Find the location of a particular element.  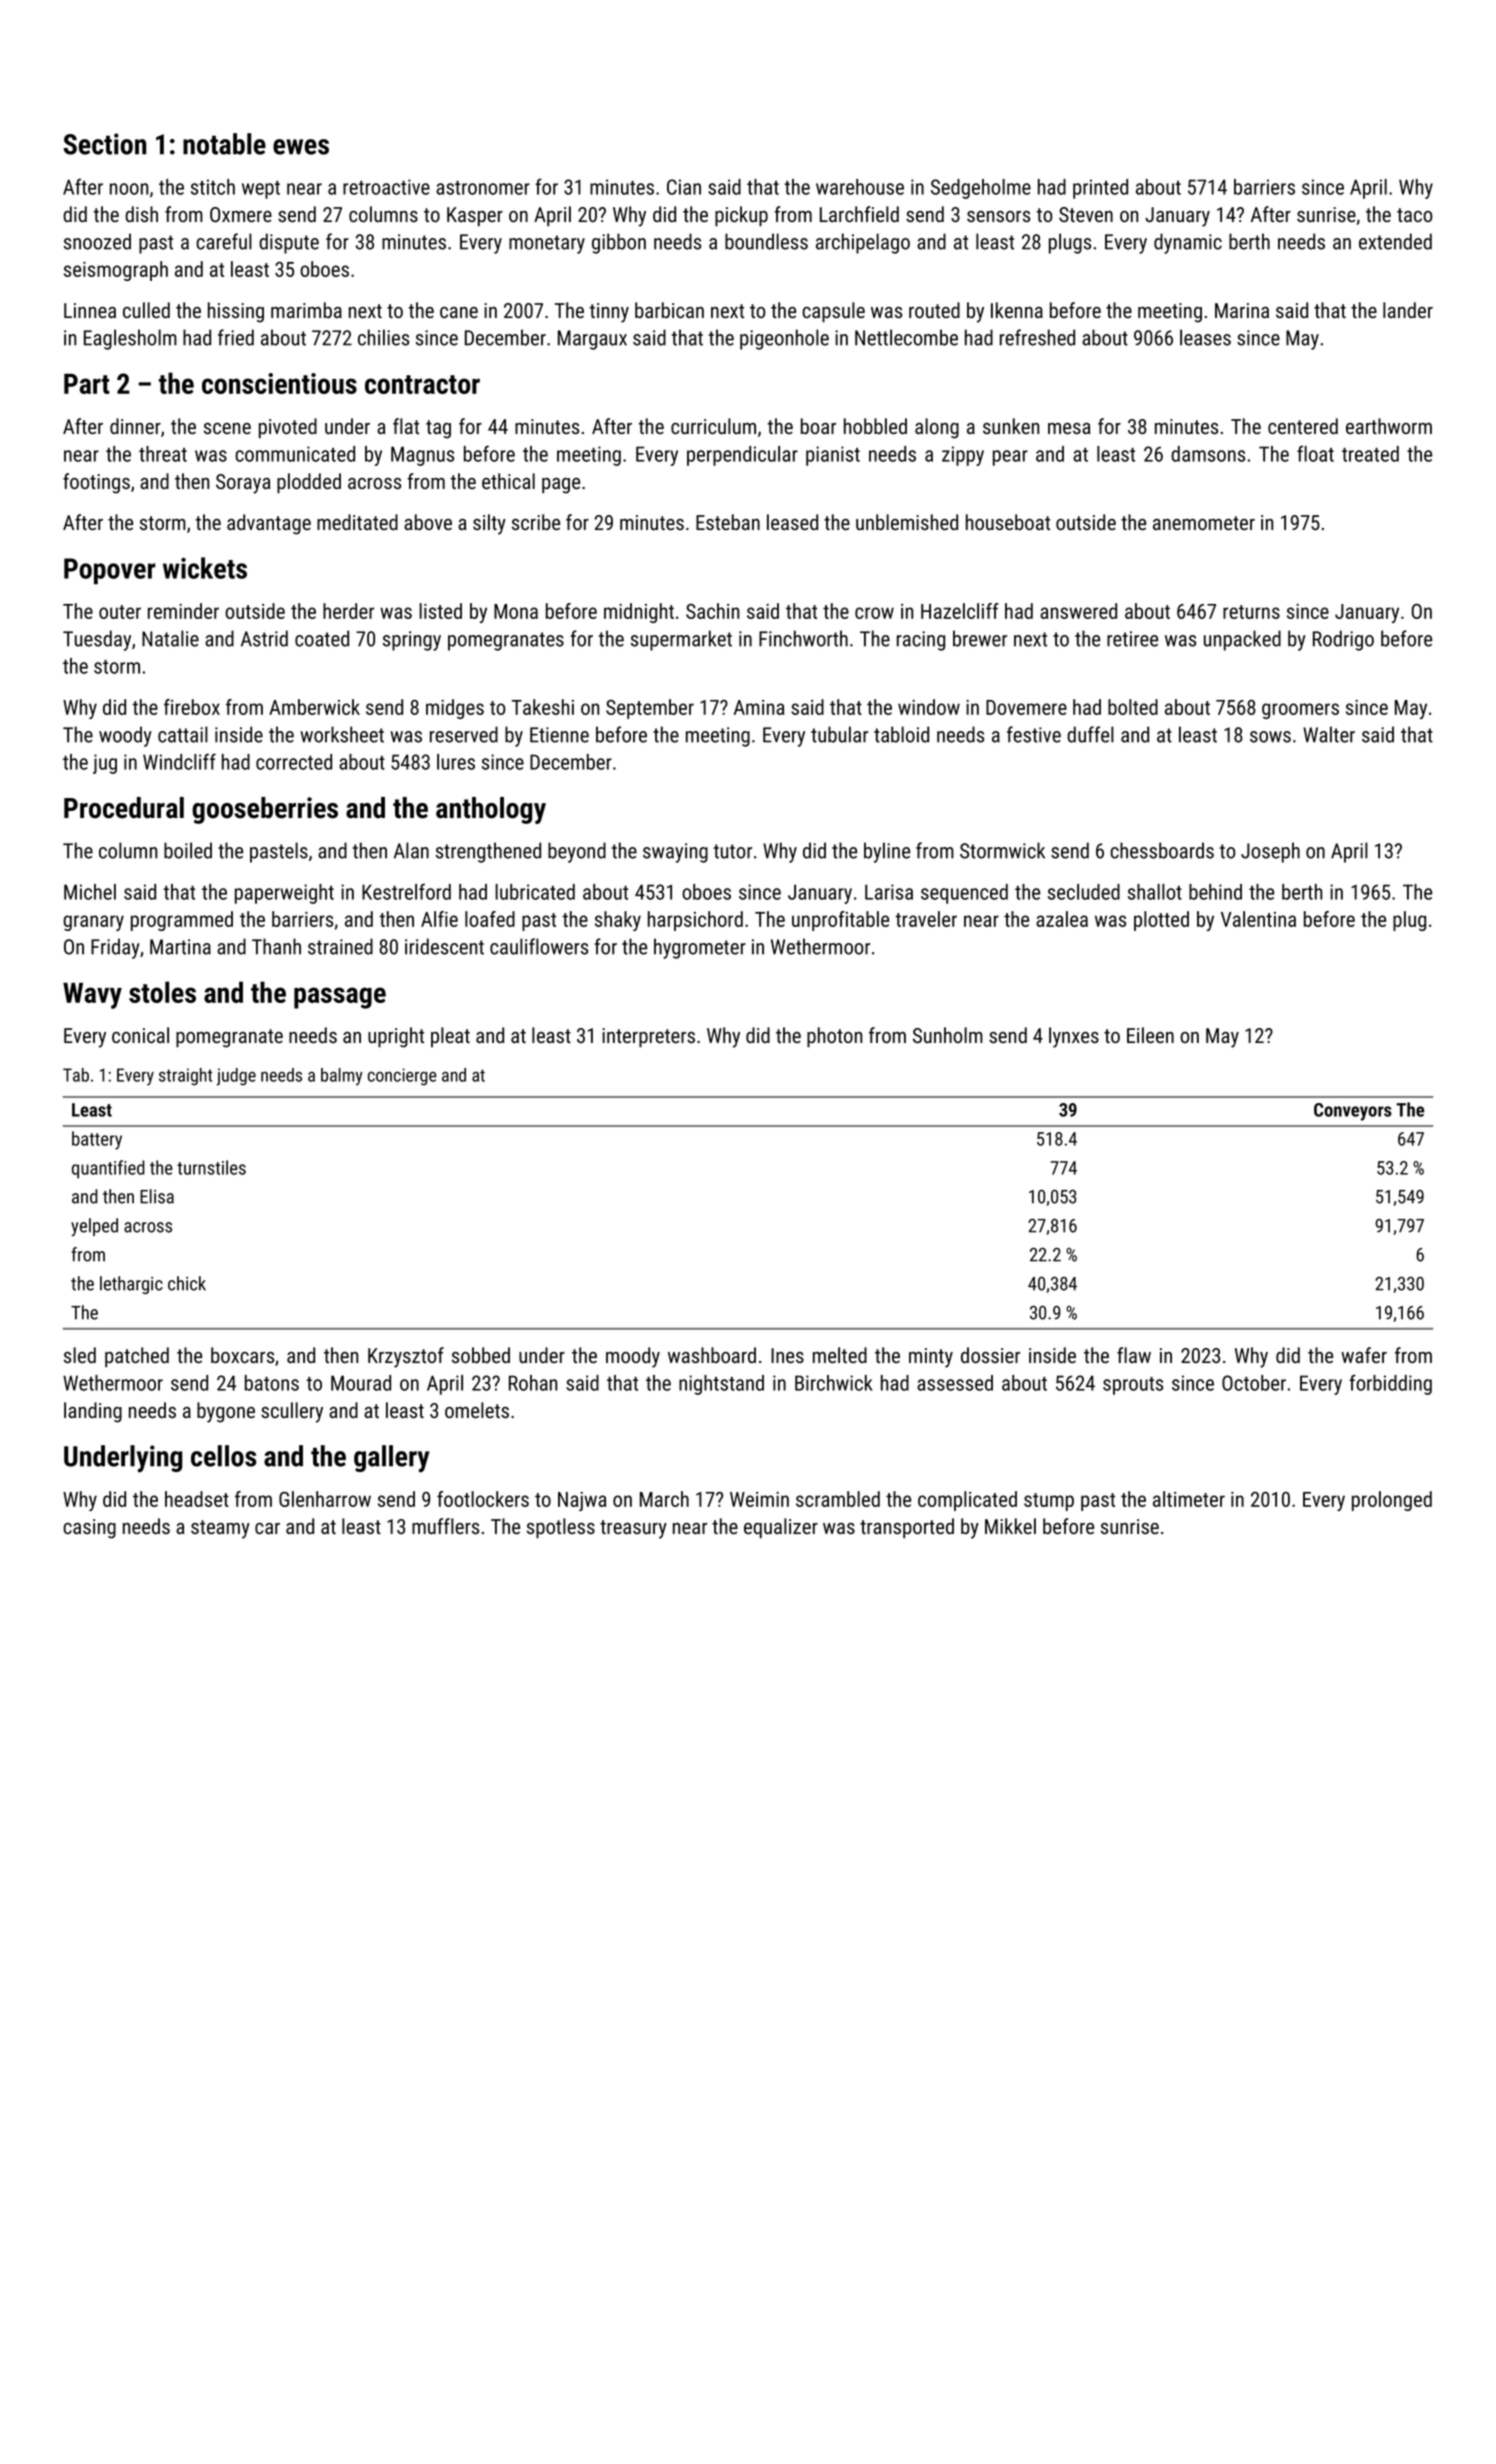

balmy is located at coordinates (342, 1077).
